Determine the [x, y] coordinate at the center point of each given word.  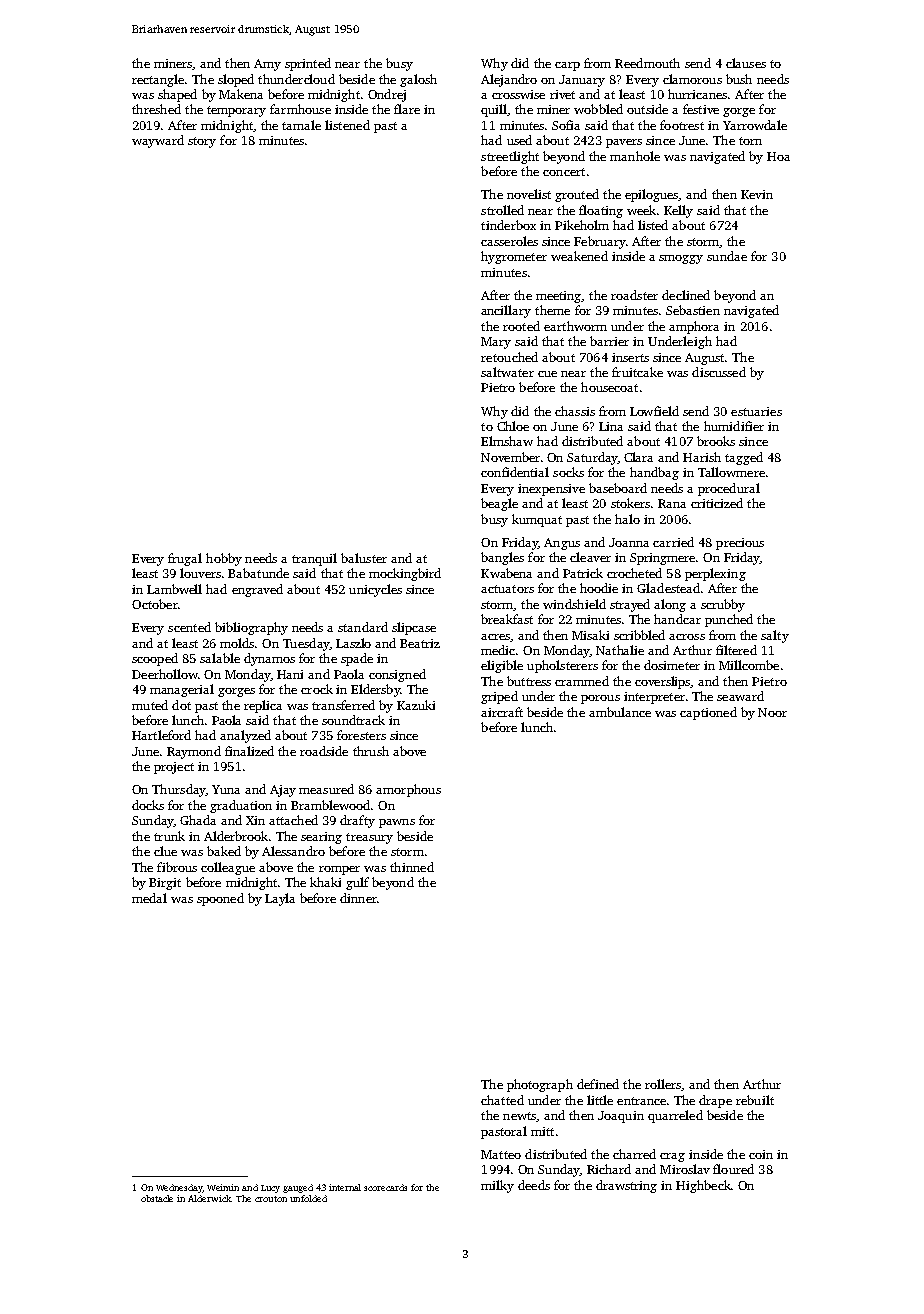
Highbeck [703, 1186]
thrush [371, 751]
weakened [579, 256]
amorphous [408, 790]
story [202, 142]
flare [407, 109]
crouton [271, 1199]
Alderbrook [236, 836]
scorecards [385, 1187]
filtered [736, 650]
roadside [324, 751]
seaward [740, 696]
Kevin [757, 194]
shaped [177, 95]
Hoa [778, 156]
